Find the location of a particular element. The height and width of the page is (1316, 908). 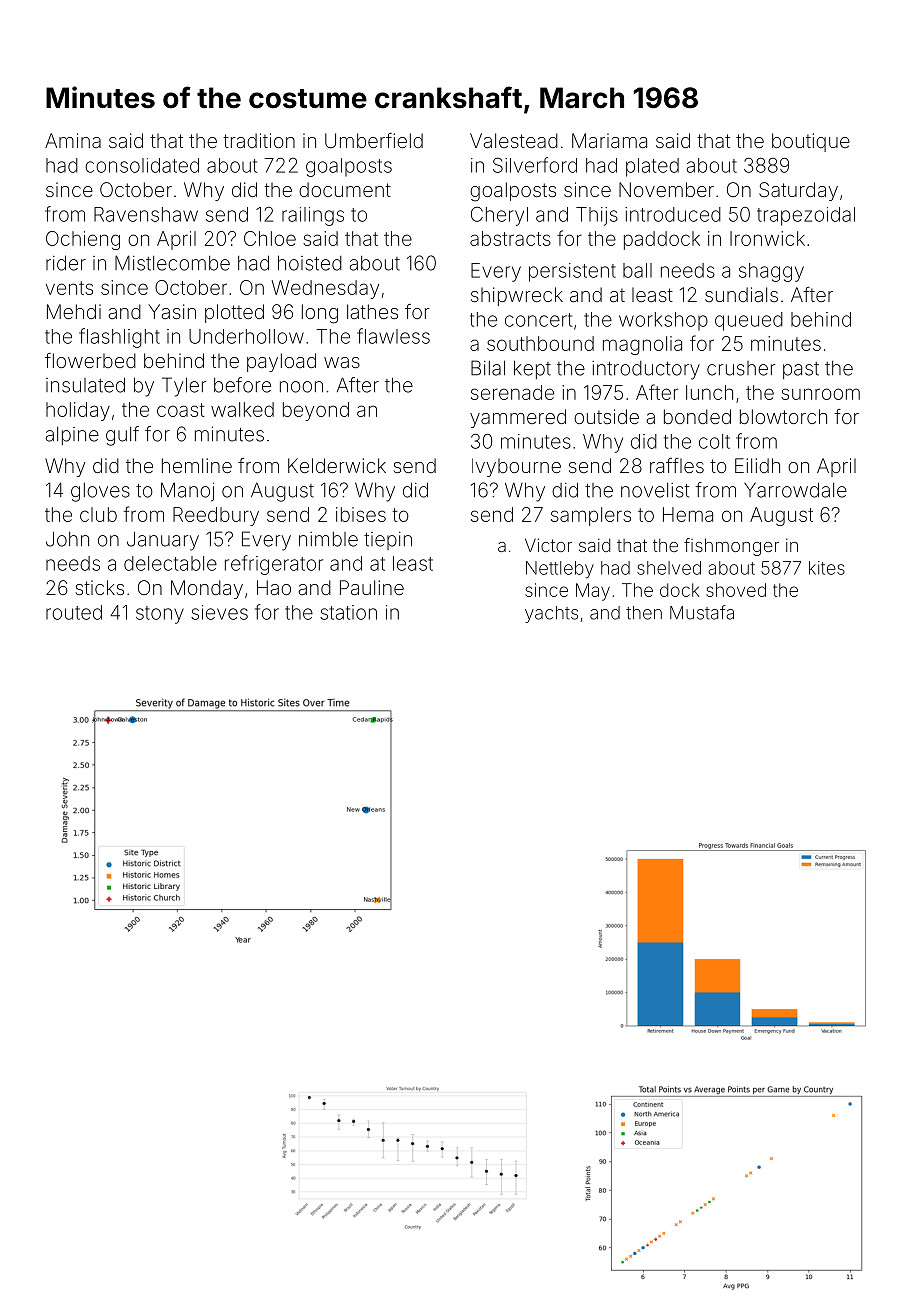

boutique is located at coordinates (811, 142).
